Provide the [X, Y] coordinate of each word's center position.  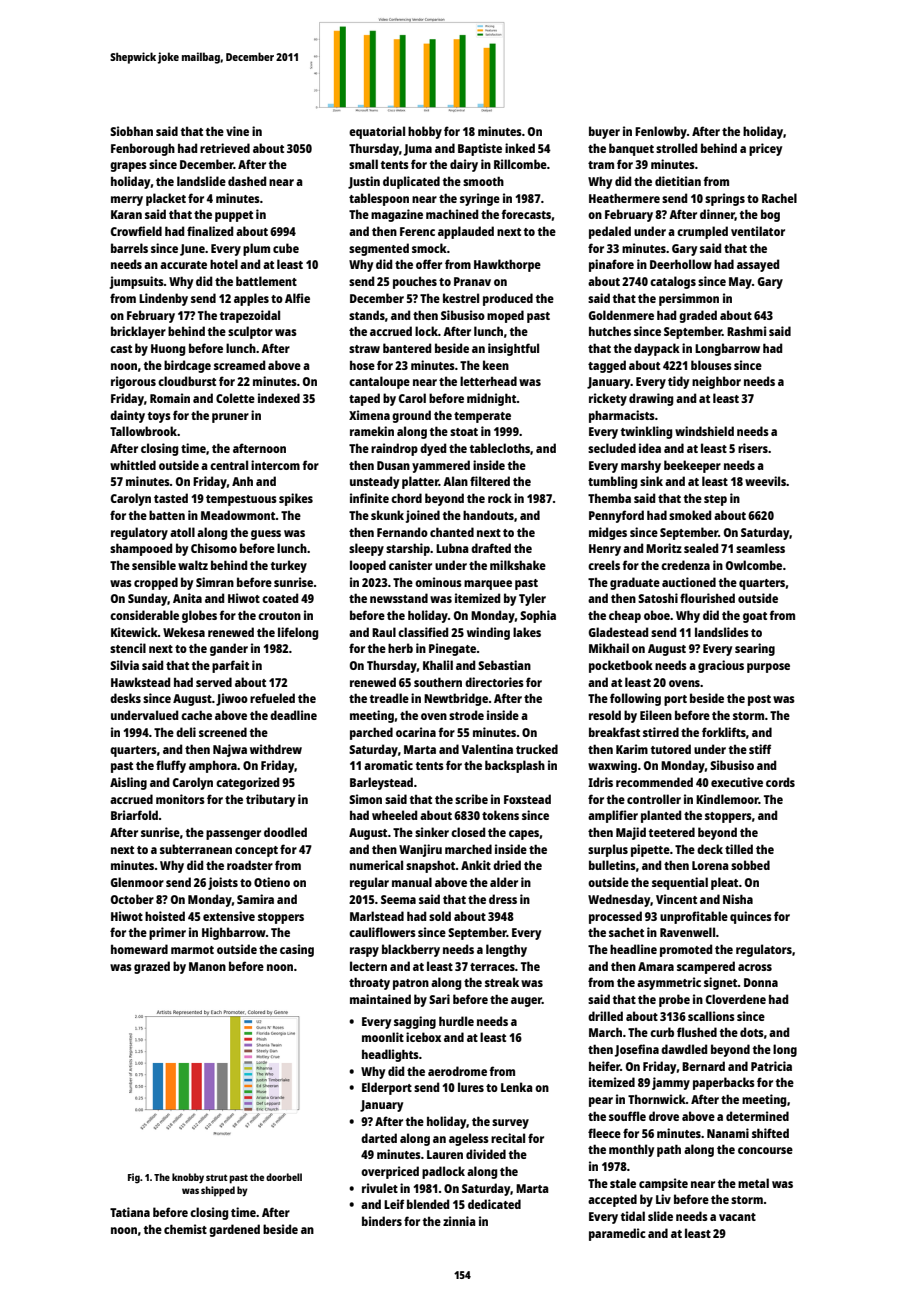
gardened [234, 1230]
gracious [721, 666]
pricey [765, 149]
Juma [418, 150]
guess [266, 535]
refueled [272, 698]
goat [755, 617]
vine [237, 131]
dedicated [494, 1204]
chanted [452, 532]
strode [466, 715]
